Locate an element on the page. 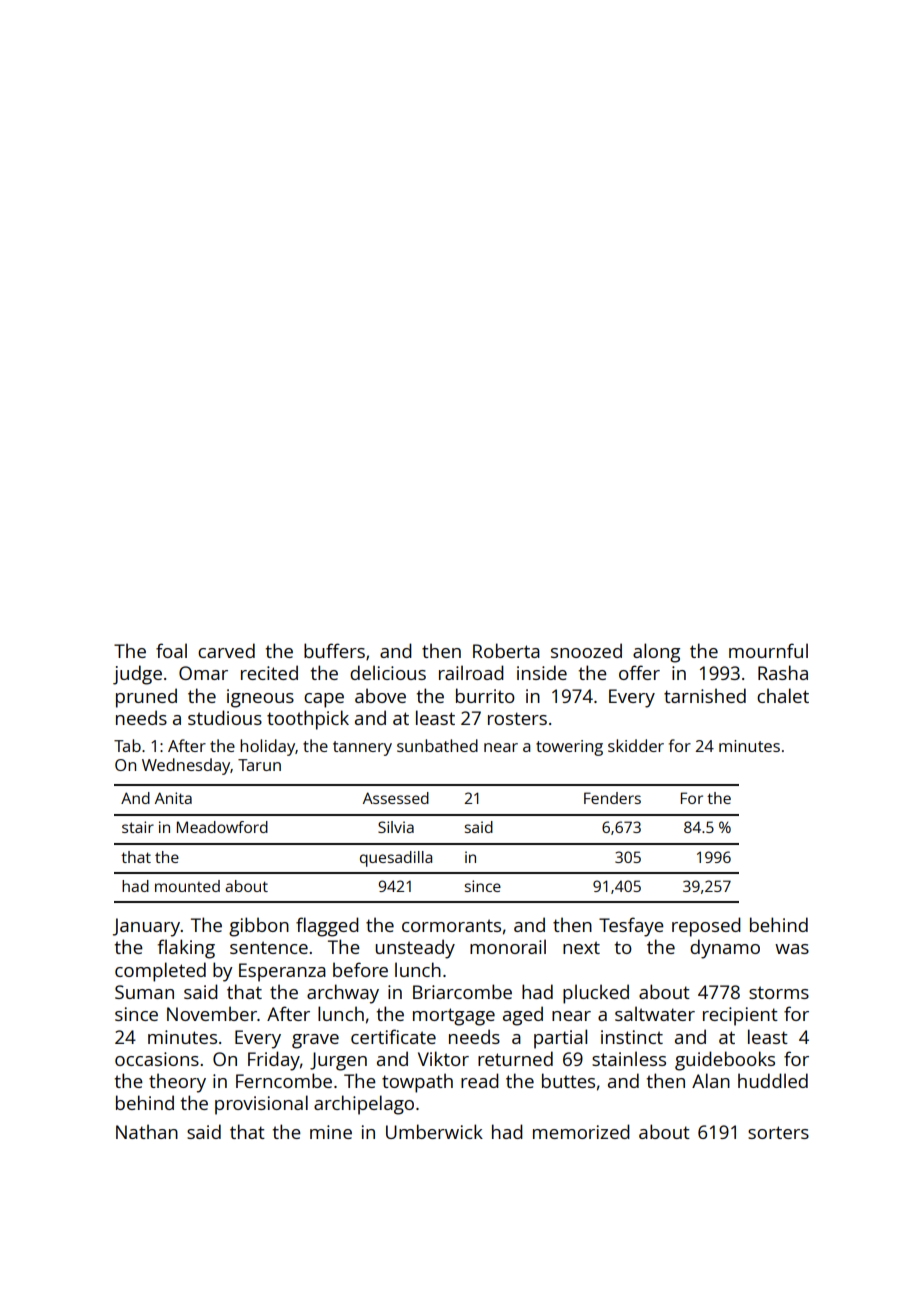 This page has height=1311, width=924. towering is located at coordinates (569, 748).
